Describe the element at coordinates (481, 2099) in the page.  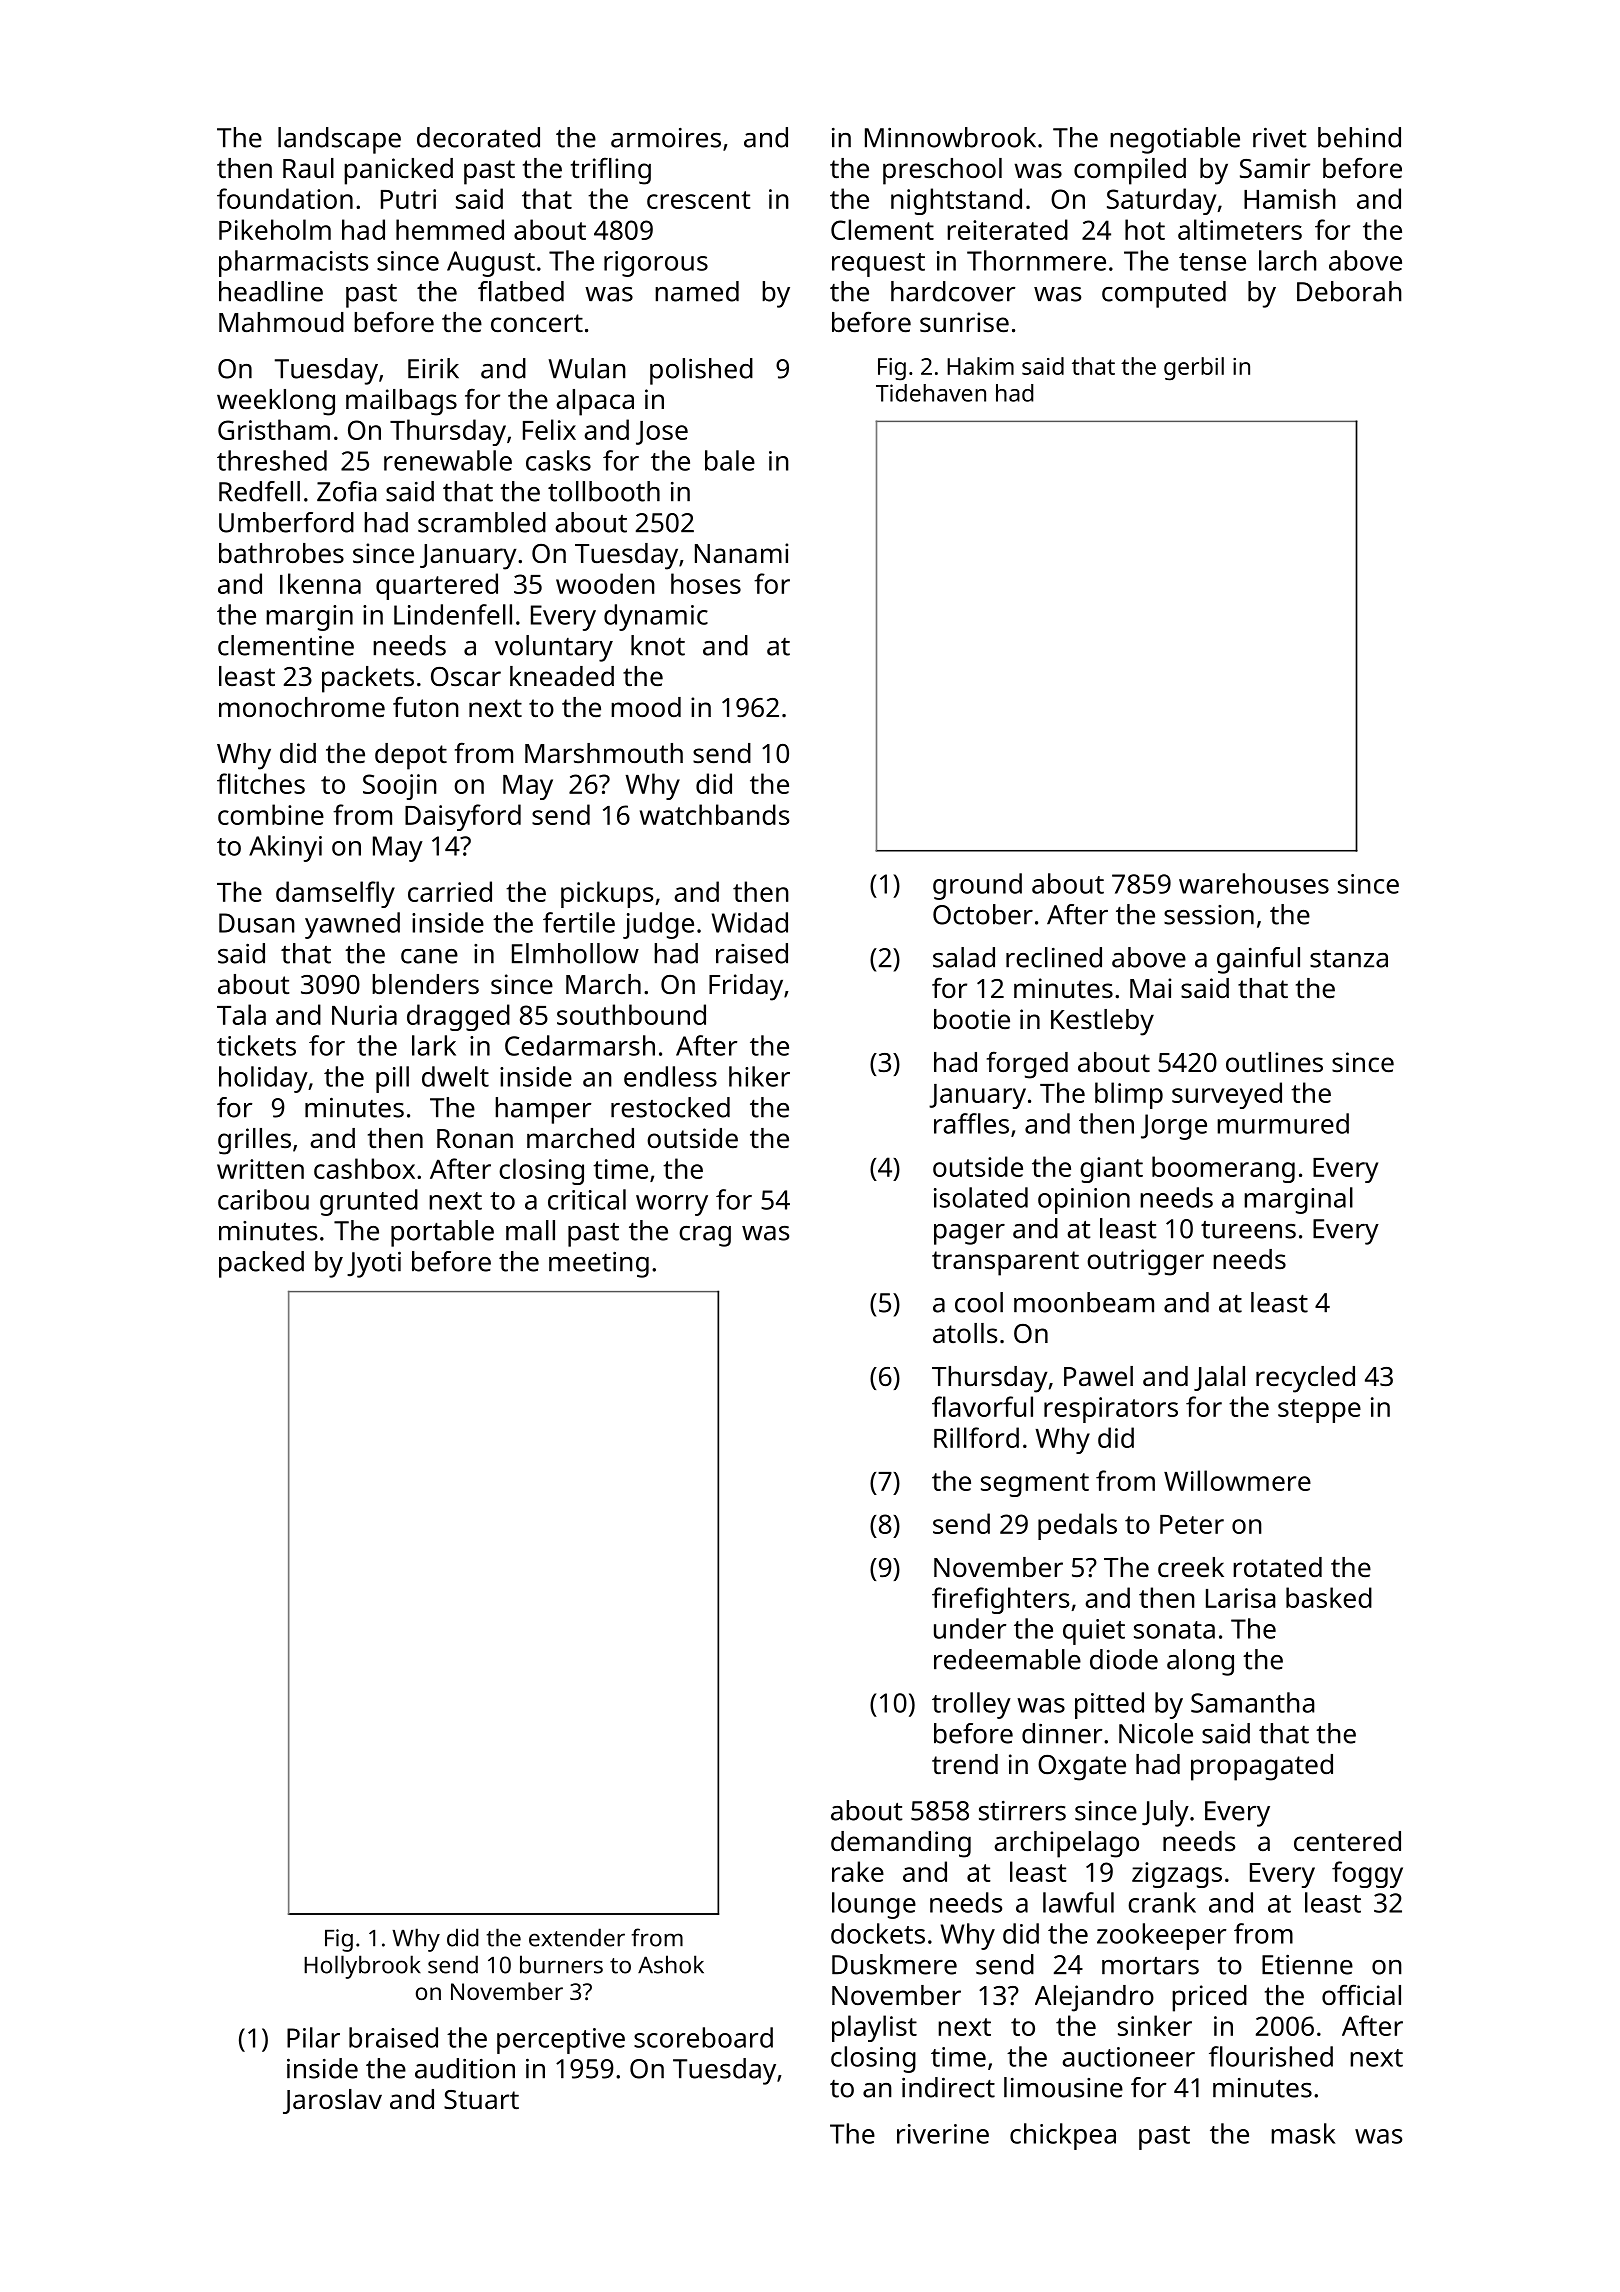
I see `Stuart` at that location.
